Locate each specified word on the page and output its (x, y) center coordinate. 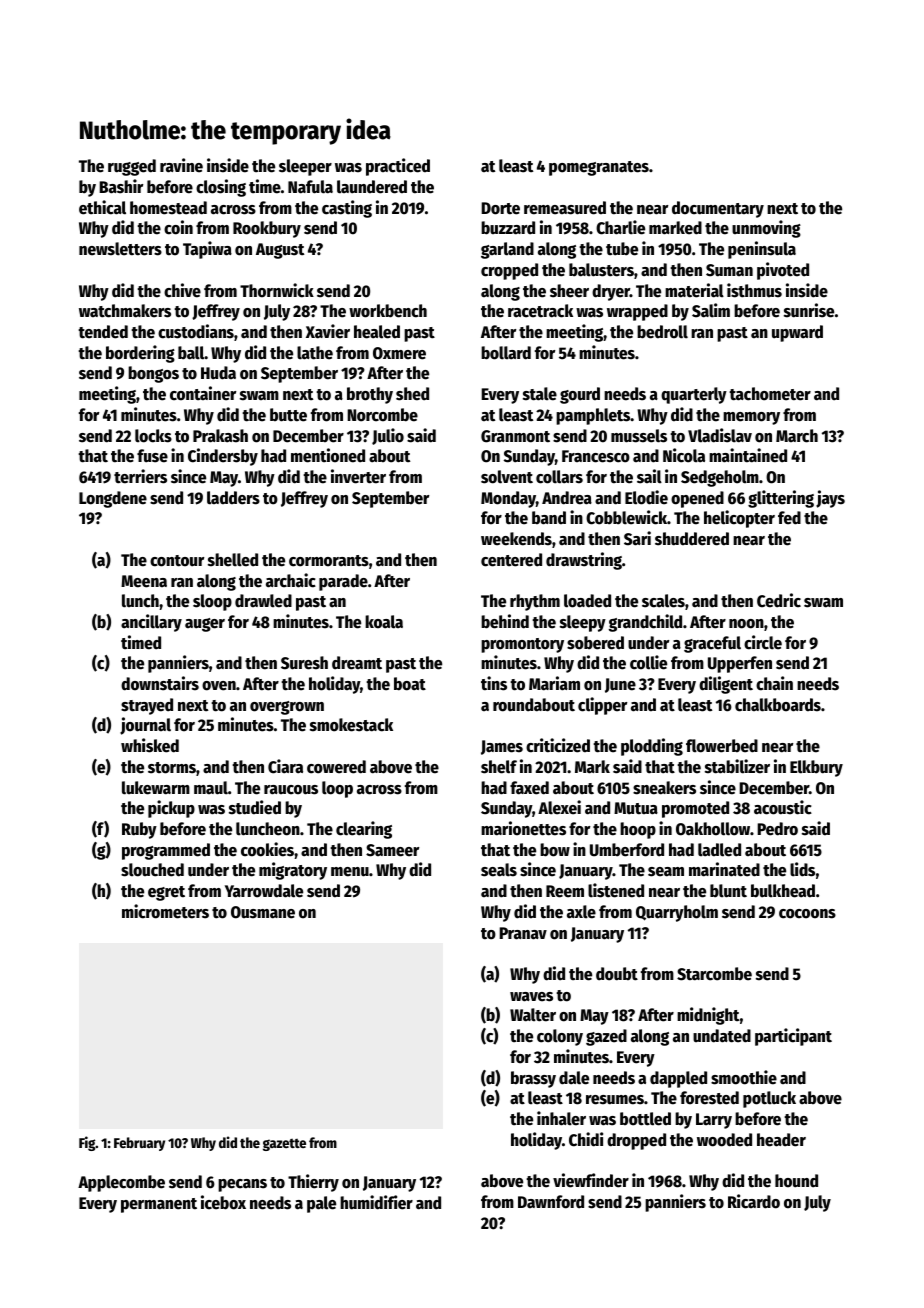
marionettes (523, 828)
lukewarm (156, 788)
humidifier (376, 1202)
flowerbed (722, 746)
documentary (718, 209)
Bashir (121, 186)
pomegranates (599, 168)
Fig (87, 1143)
